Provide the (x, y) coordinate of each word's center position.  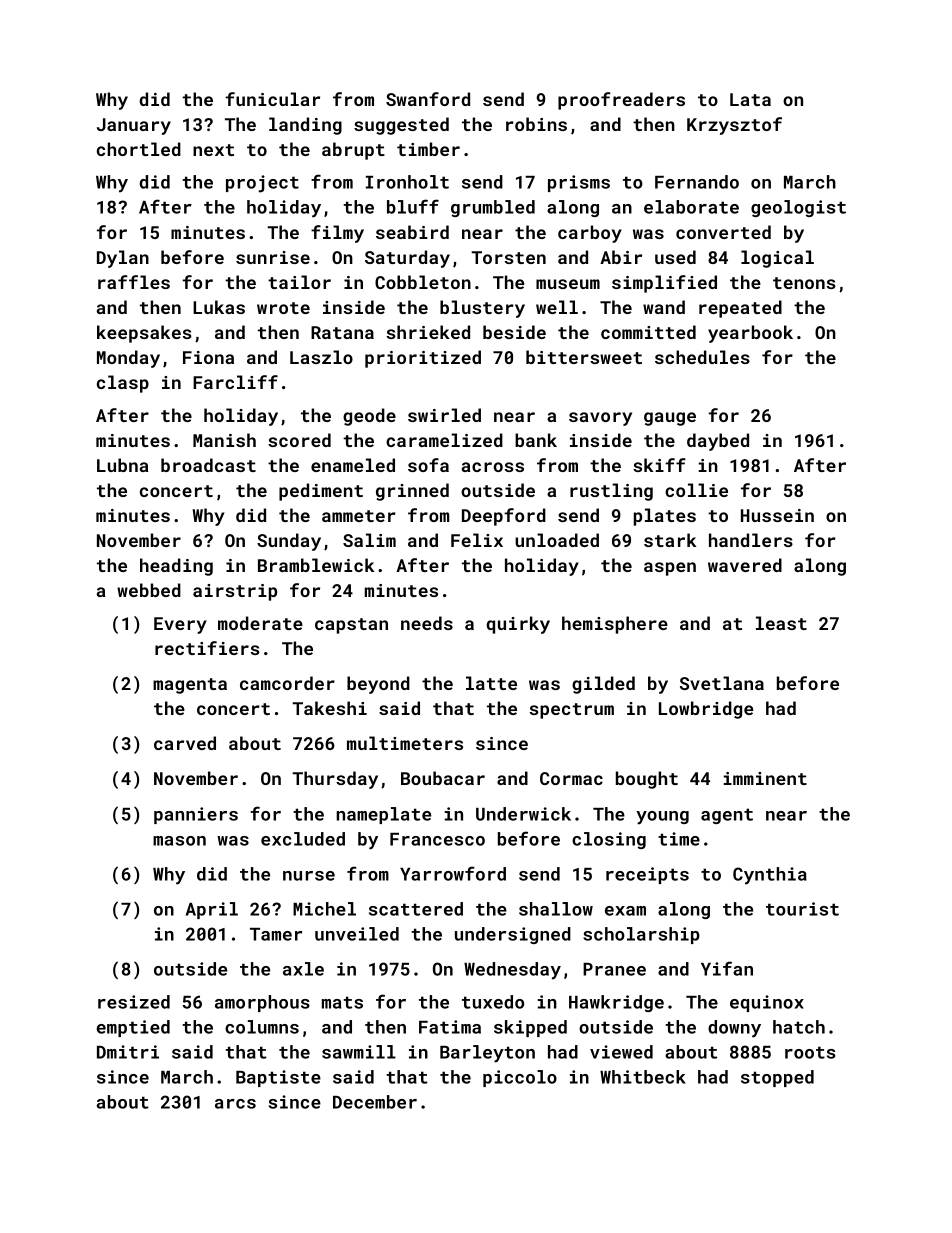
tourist (802, 909)
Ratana (342, 332)
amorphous (262, 1003)
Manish (224, 440)
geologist (798, 208)
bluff (413, 206)
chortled (139, 149)
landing (305, 126)
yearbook (750, 334)
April (212, 910)
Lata (750, 99)
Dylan (123, 259)
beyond (378, 685)
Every (180, 625)
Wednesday (512, 971)
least (781, 623)
